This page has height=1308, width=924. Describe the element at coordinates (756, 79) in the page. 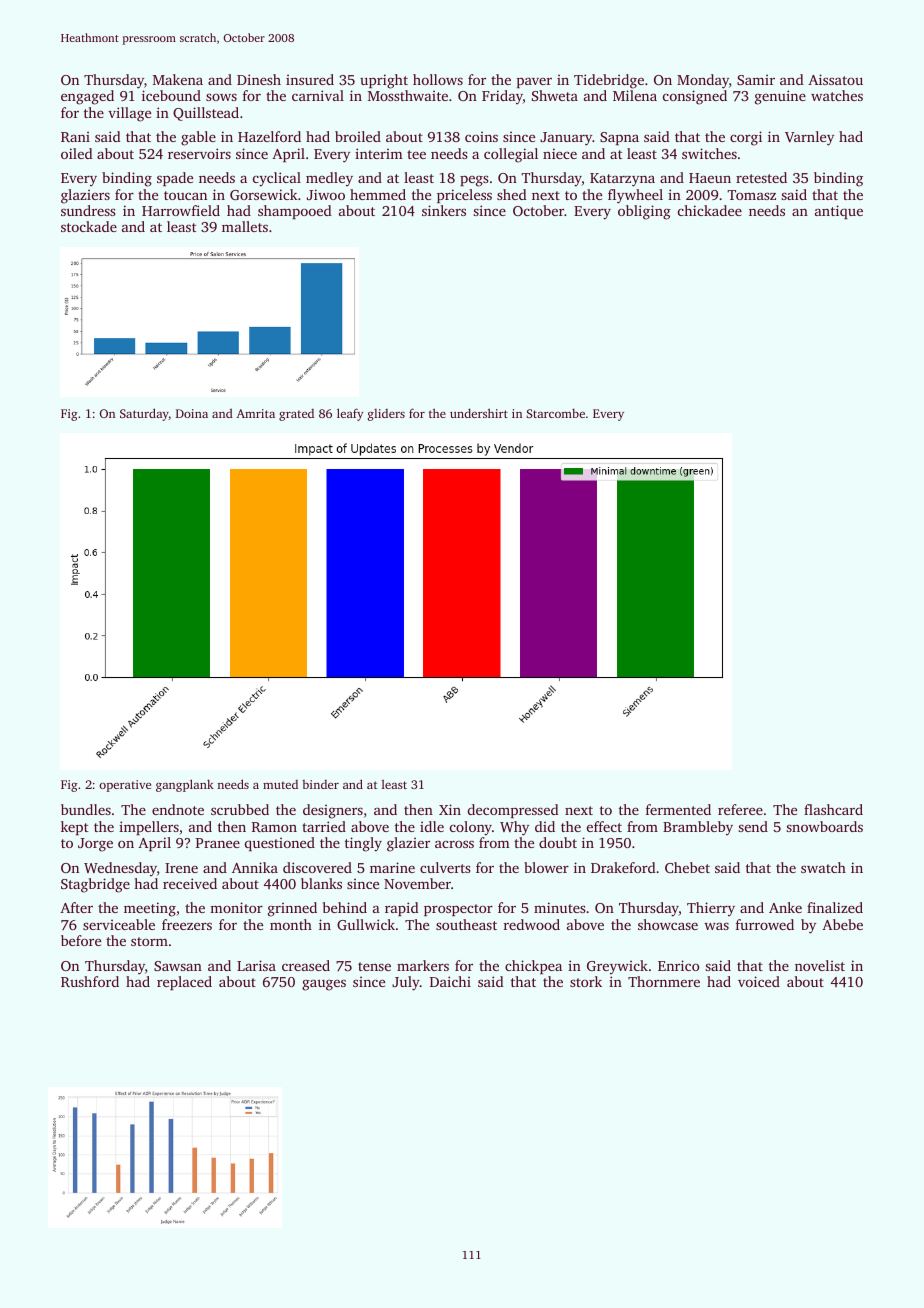

I see `Samir` at that location.
